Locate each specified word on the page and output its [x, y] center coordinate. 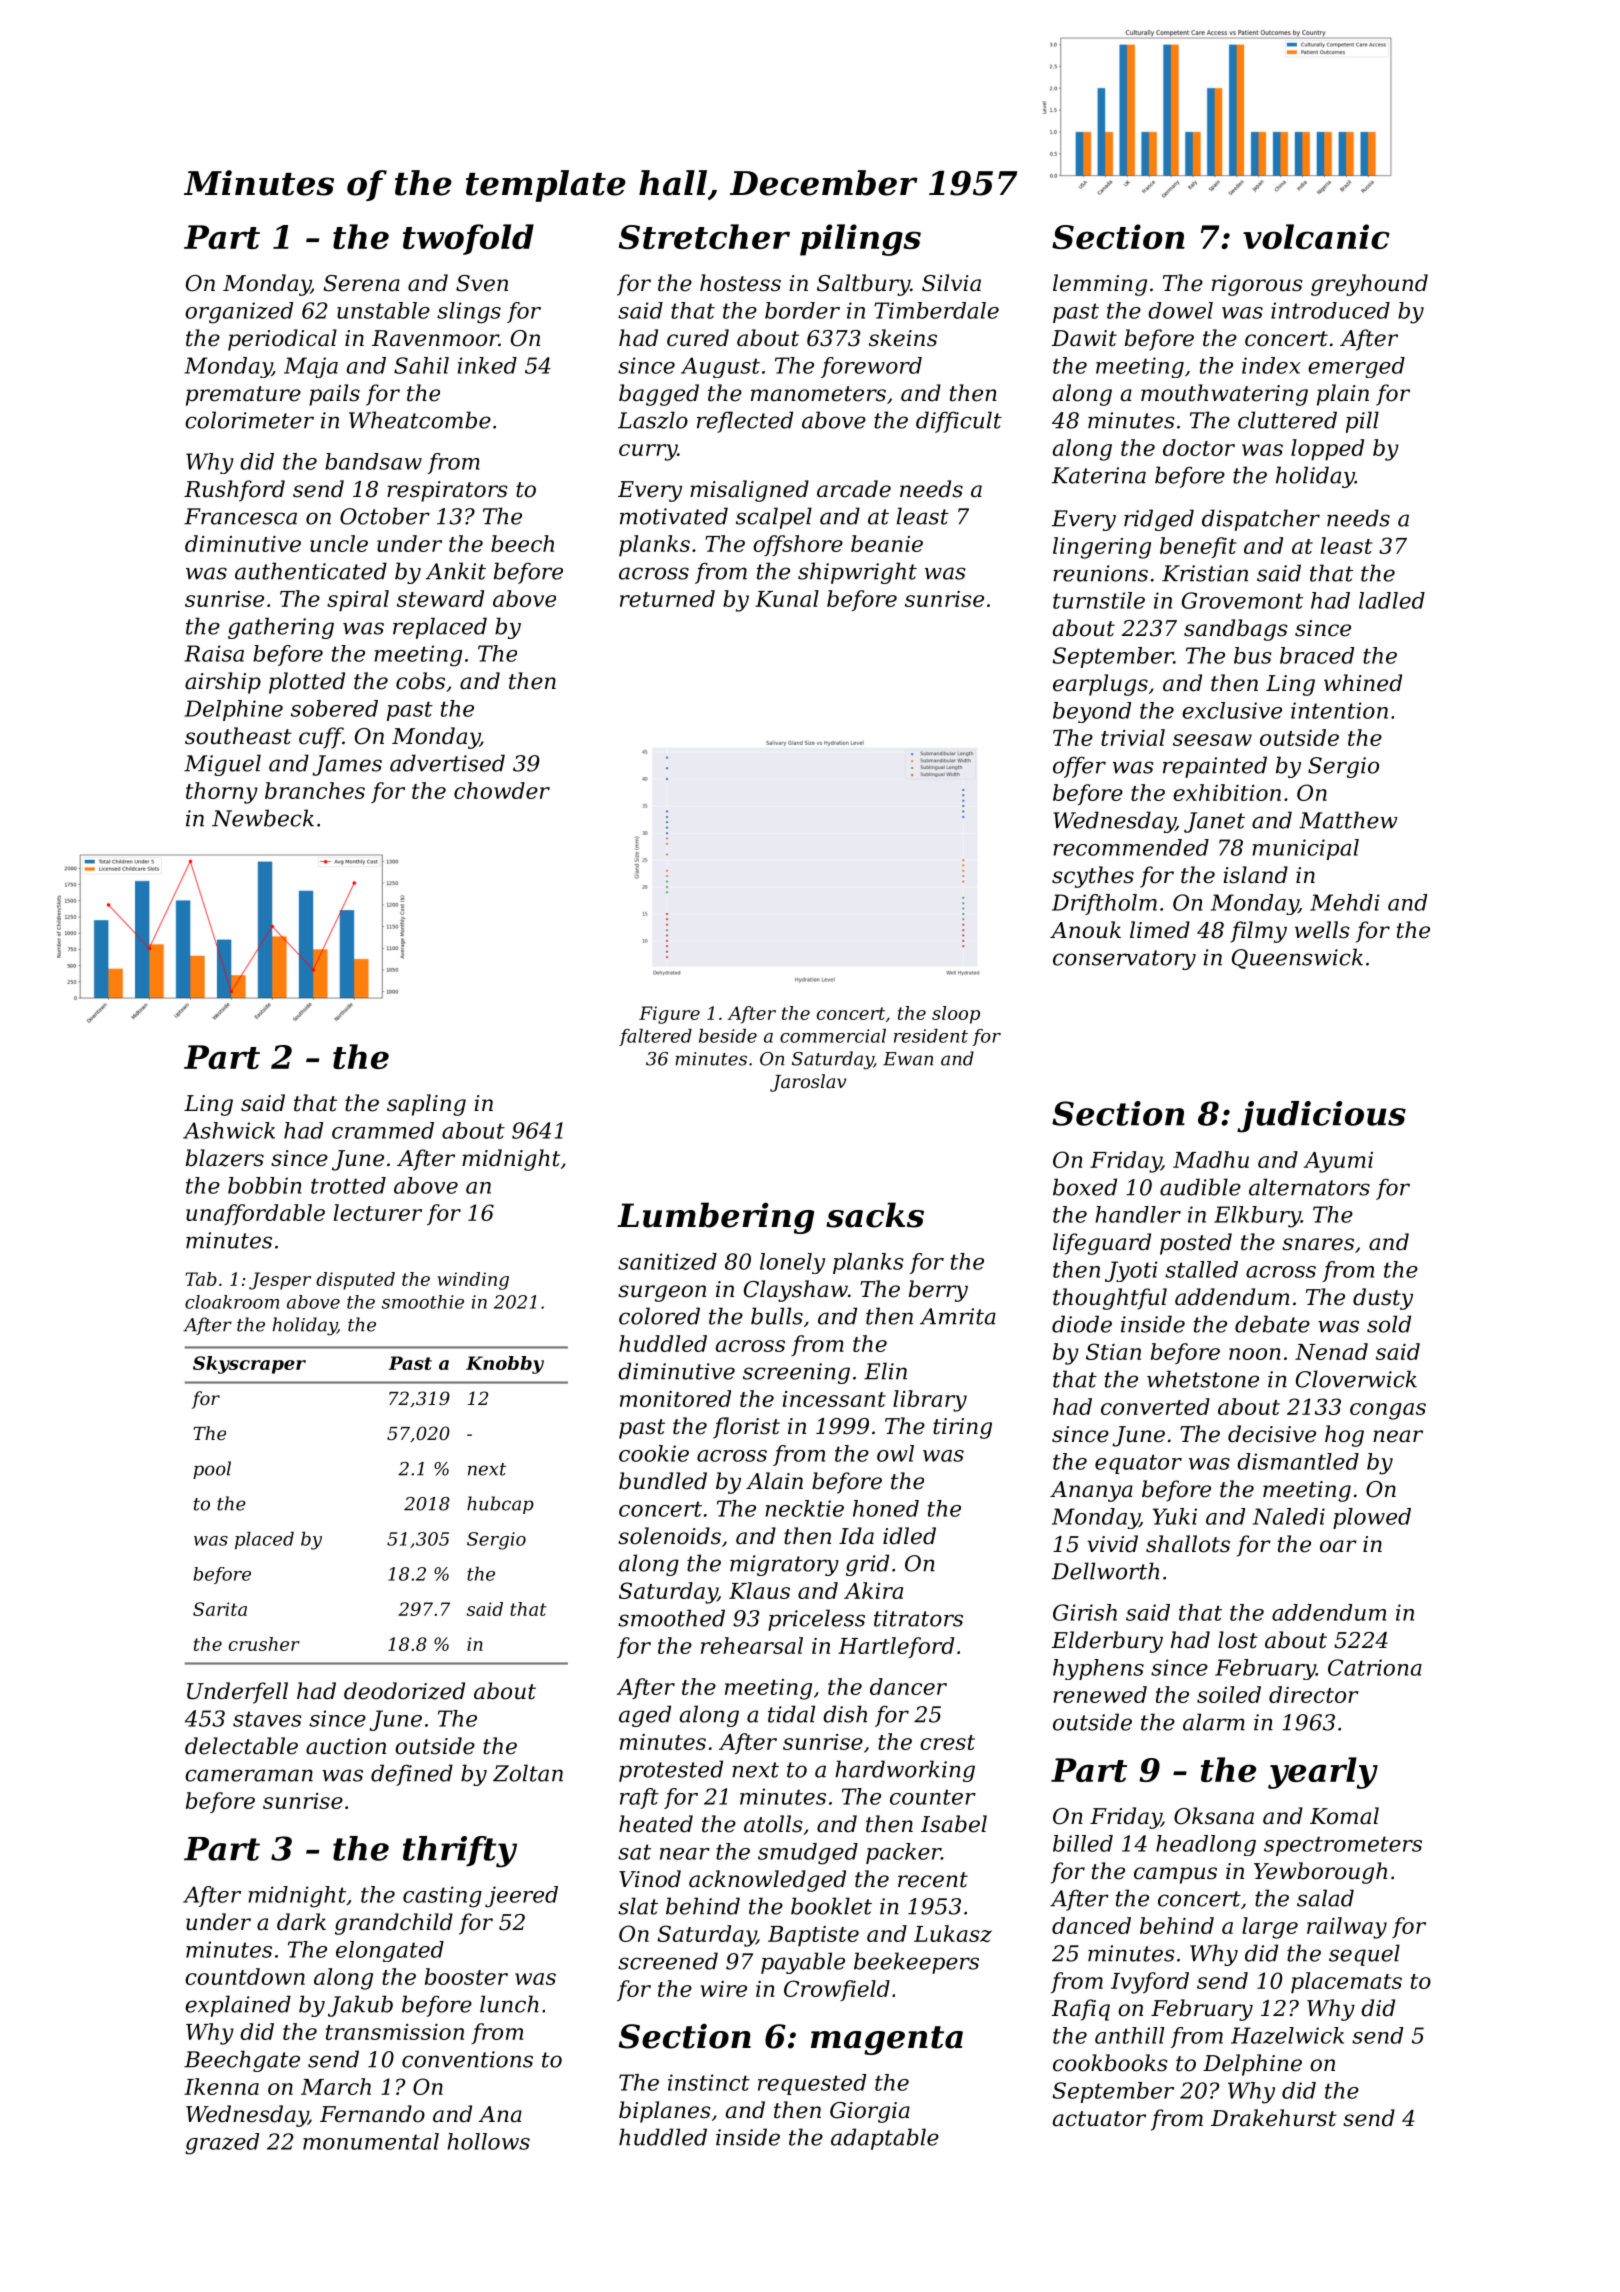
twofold [468, 239]
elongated [390, 1951]
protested [671, 1771]
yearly [1323, 1773]
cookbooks [1110, 2063]
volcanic [1316, 236]
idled [909, 1536]
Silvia [951, 283]
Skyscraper [249, 1365]
